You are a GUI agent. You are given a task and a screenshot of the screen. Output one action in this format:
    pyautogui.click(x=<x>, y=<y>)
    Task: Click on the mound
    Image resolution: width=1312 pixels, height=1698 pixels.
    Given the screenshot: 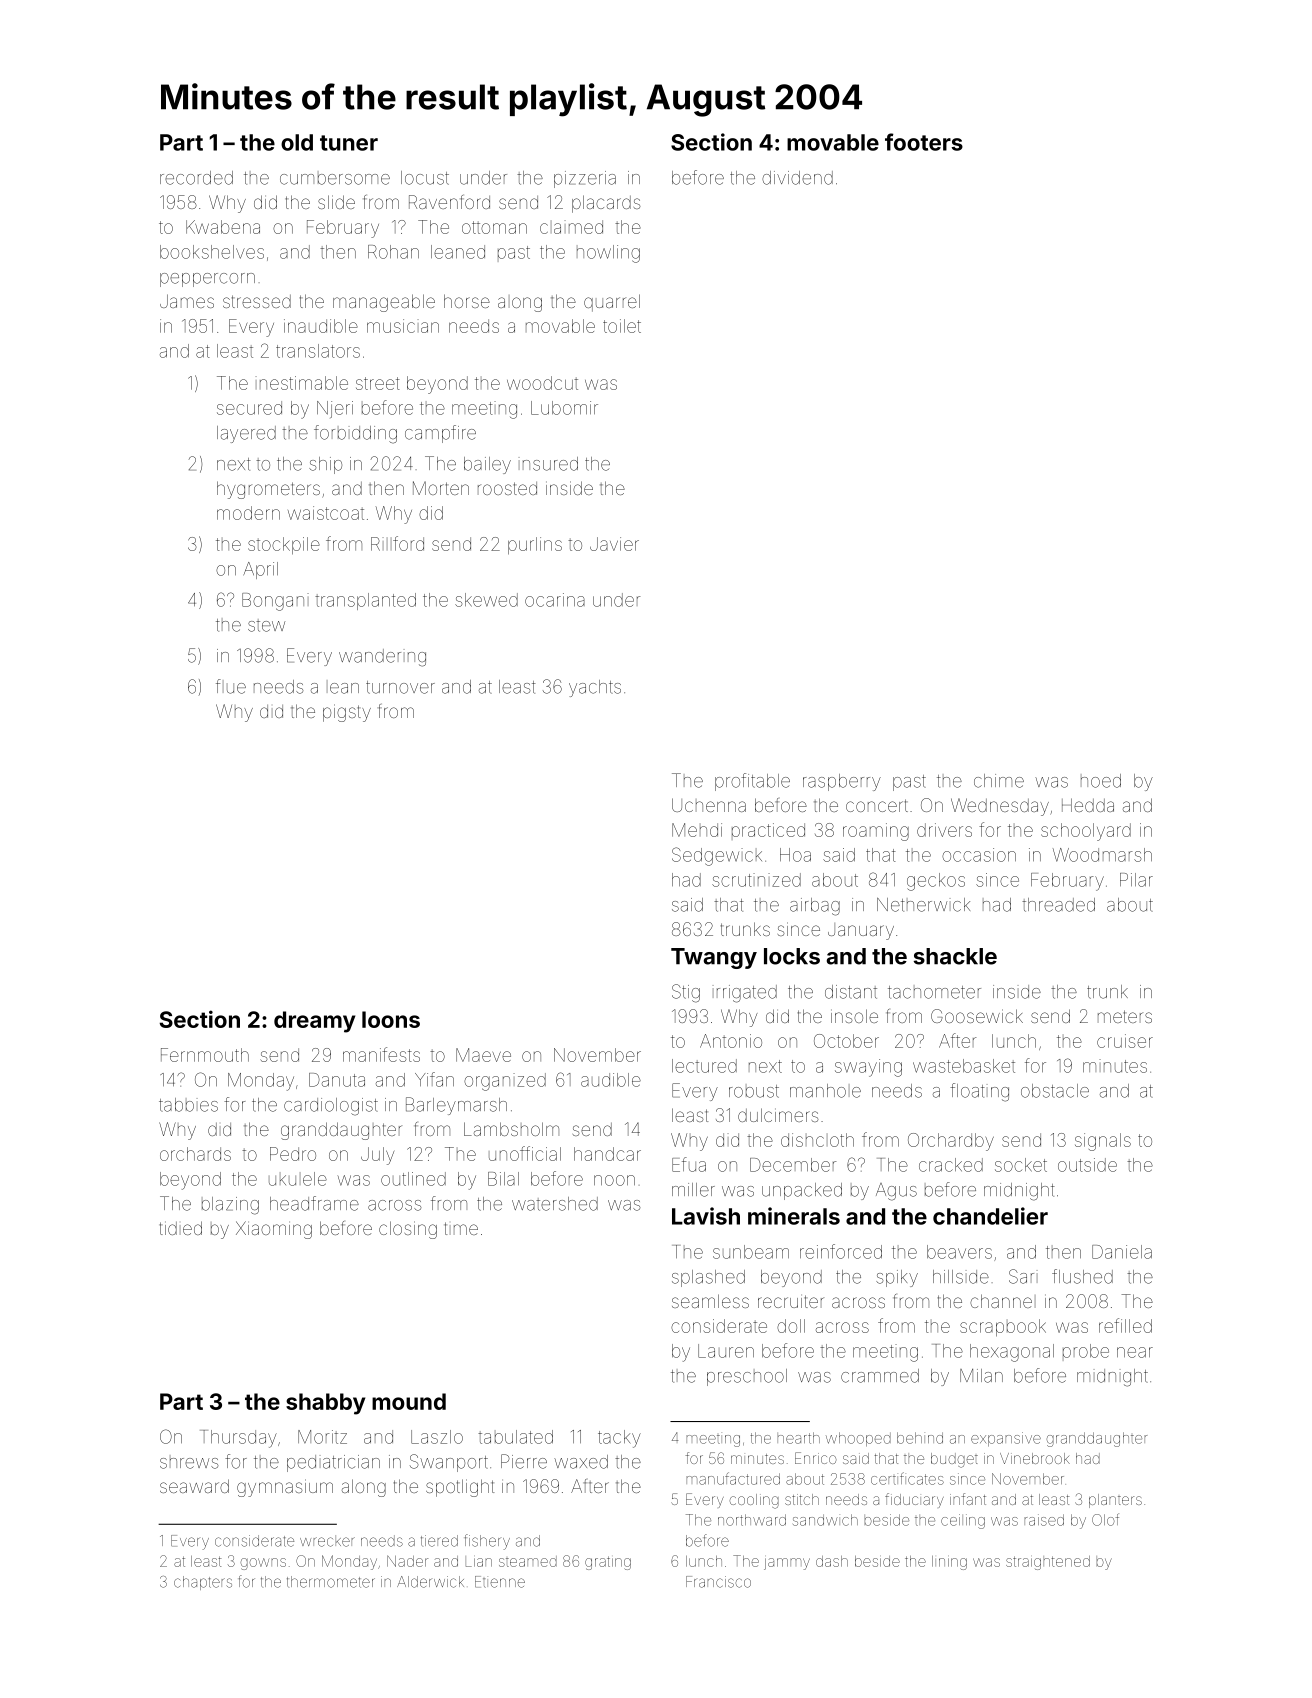 What is the action you would take?
    pyautogui.click(x=409, y=1401)
